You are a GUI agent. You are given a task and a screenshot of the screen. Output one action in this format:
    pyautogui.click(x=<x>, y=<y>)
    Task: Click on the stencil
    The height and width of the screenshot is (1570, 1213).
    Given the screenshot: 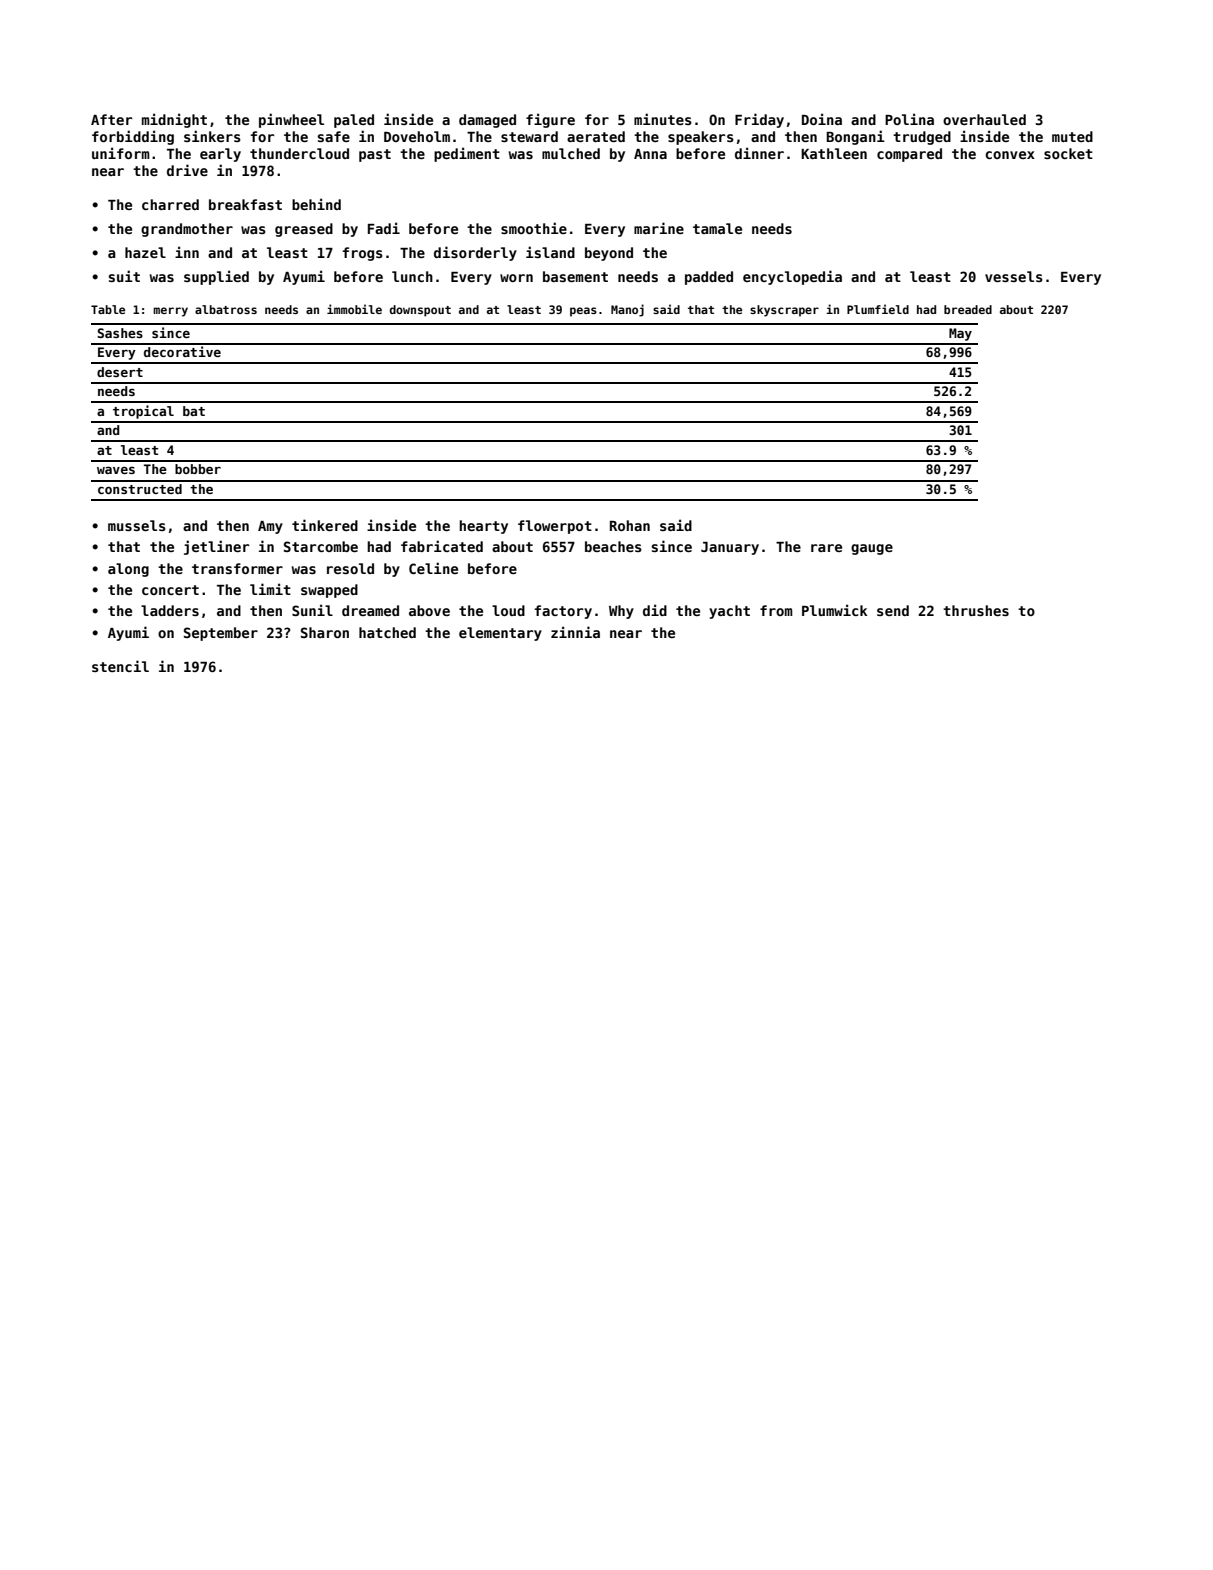 What is the action you would take?
    pyautogui.click(x=120, y=666)
